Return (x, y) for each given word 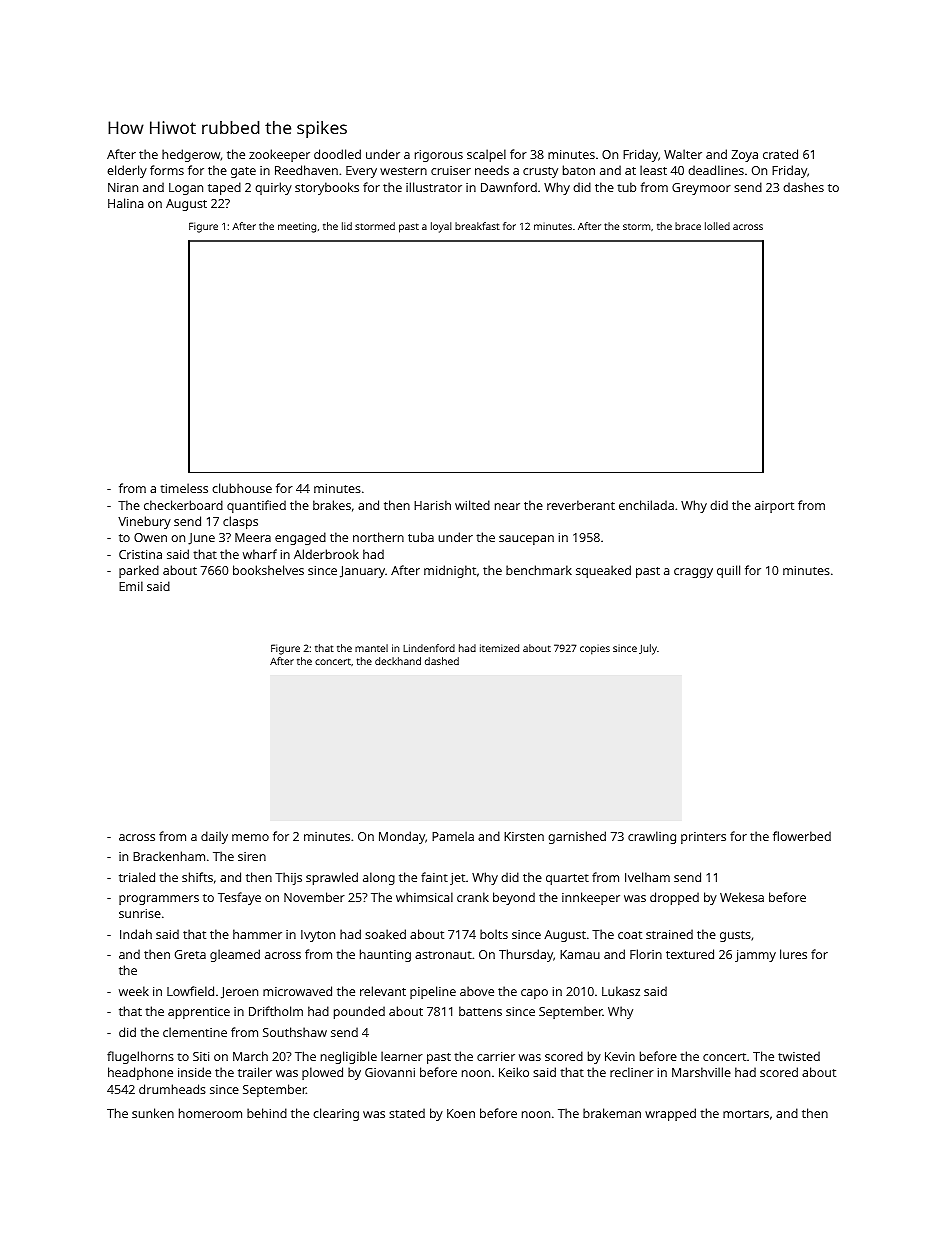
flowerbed (802, 836)
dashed (442, 661)
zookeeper (279, 155)
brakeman (612, 1113)
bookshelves (268, 570)
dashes (803, 187)
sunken (153, 1113)
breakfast (477, 226)
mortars (746, 1114)
